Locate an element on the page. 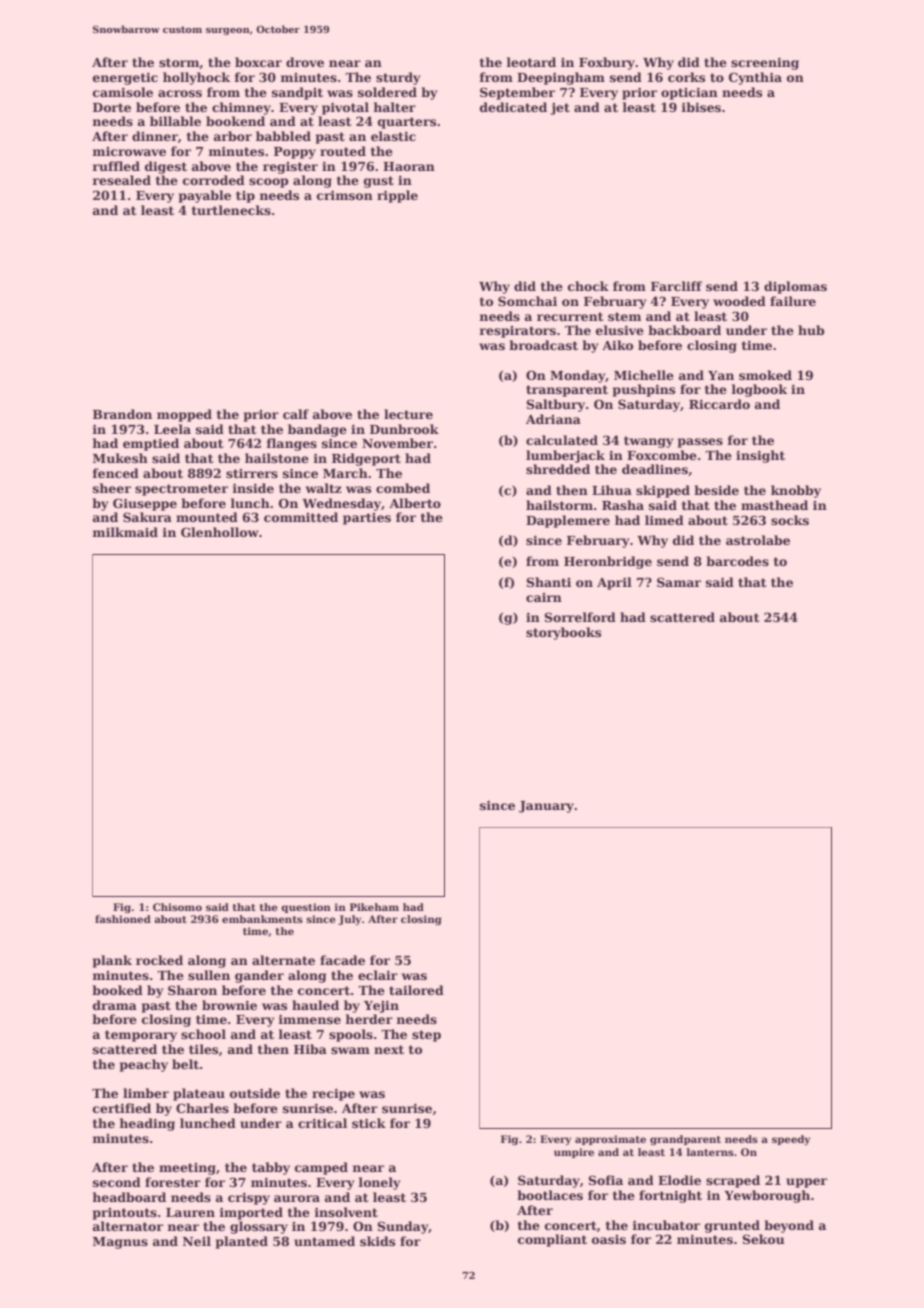 This document has width=924, height=1308. Chisomo is located at coordinates (177, 907).
